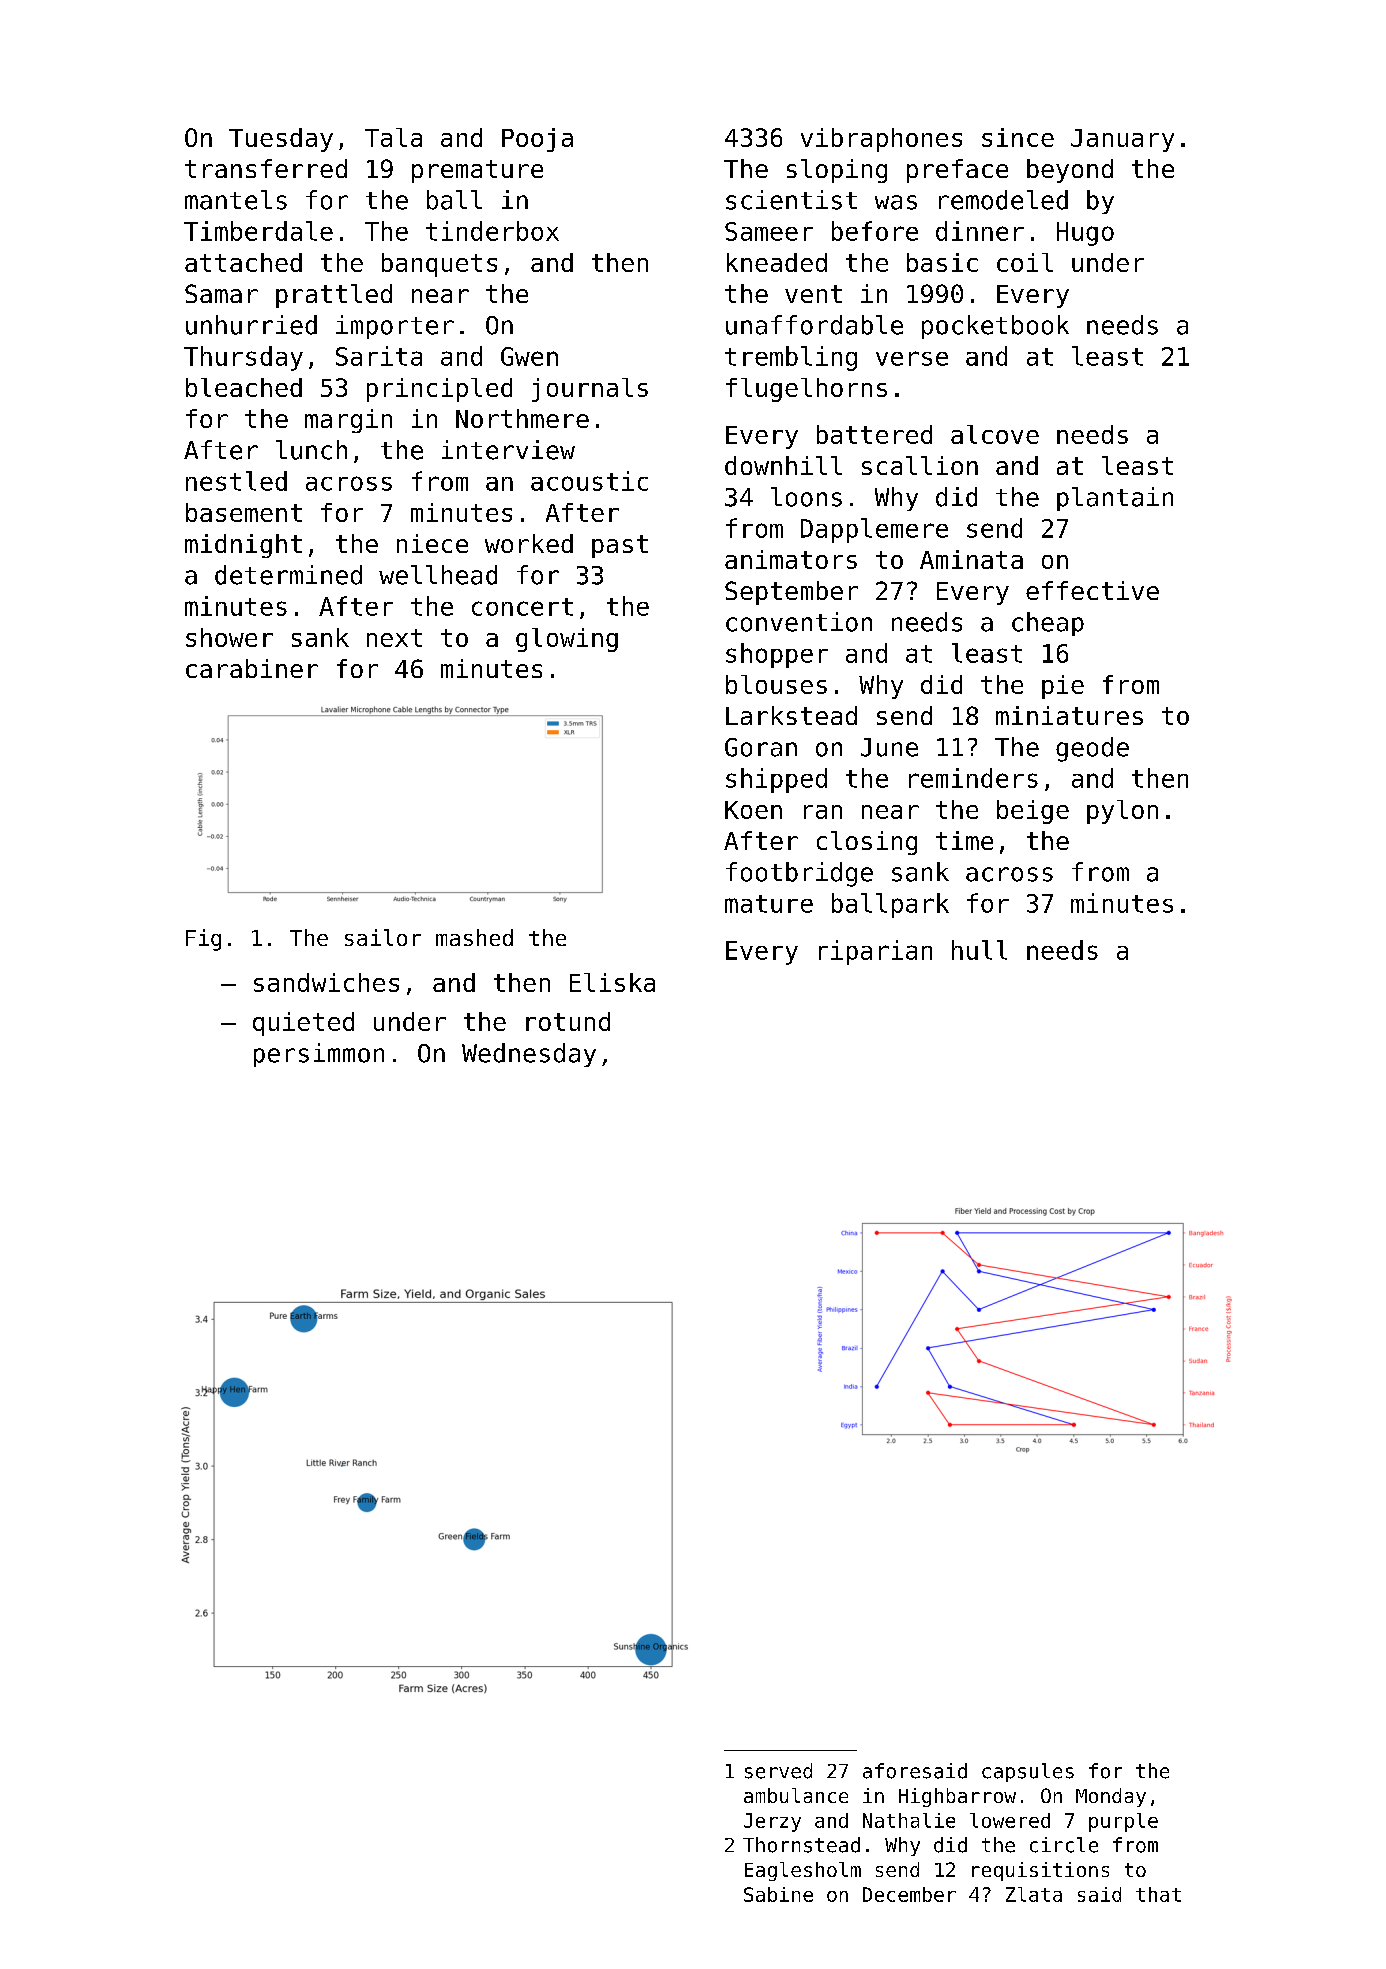  I want to click on Samar, so click(221, 293).
